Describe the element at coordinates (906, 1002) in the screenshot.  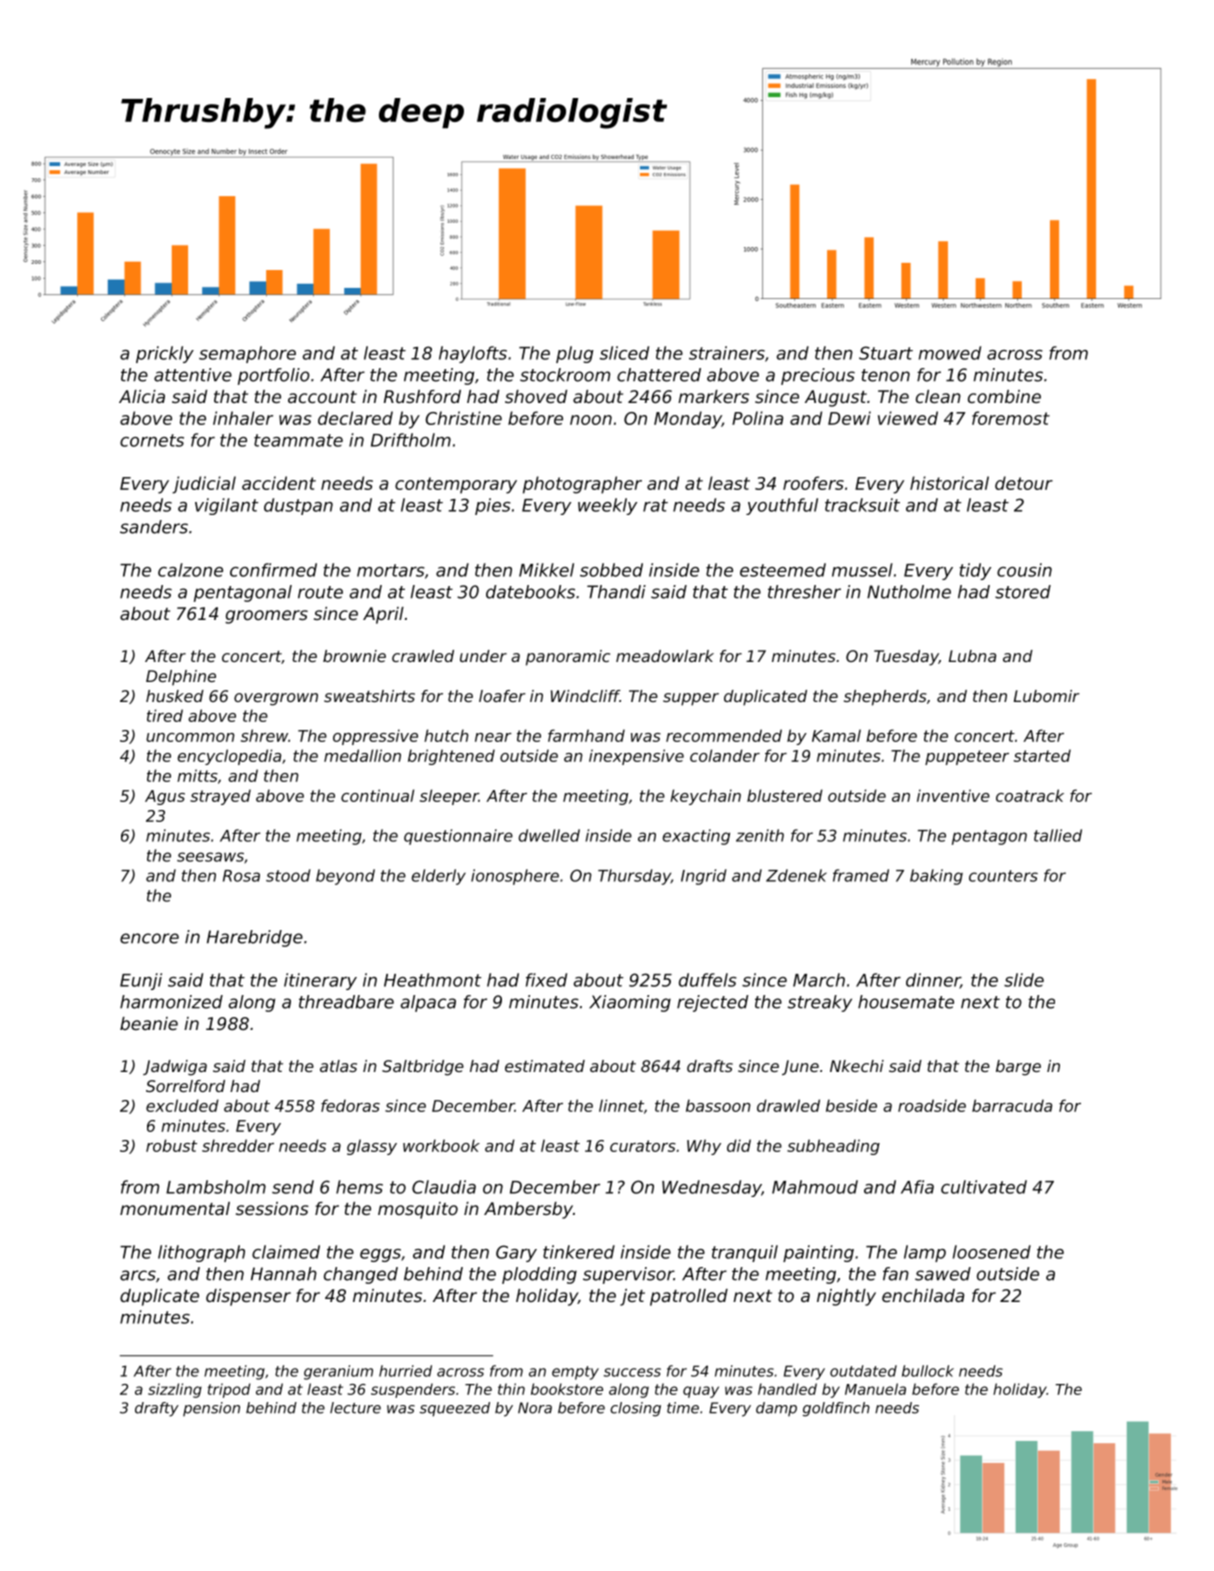
I see `housemate` at that location.
